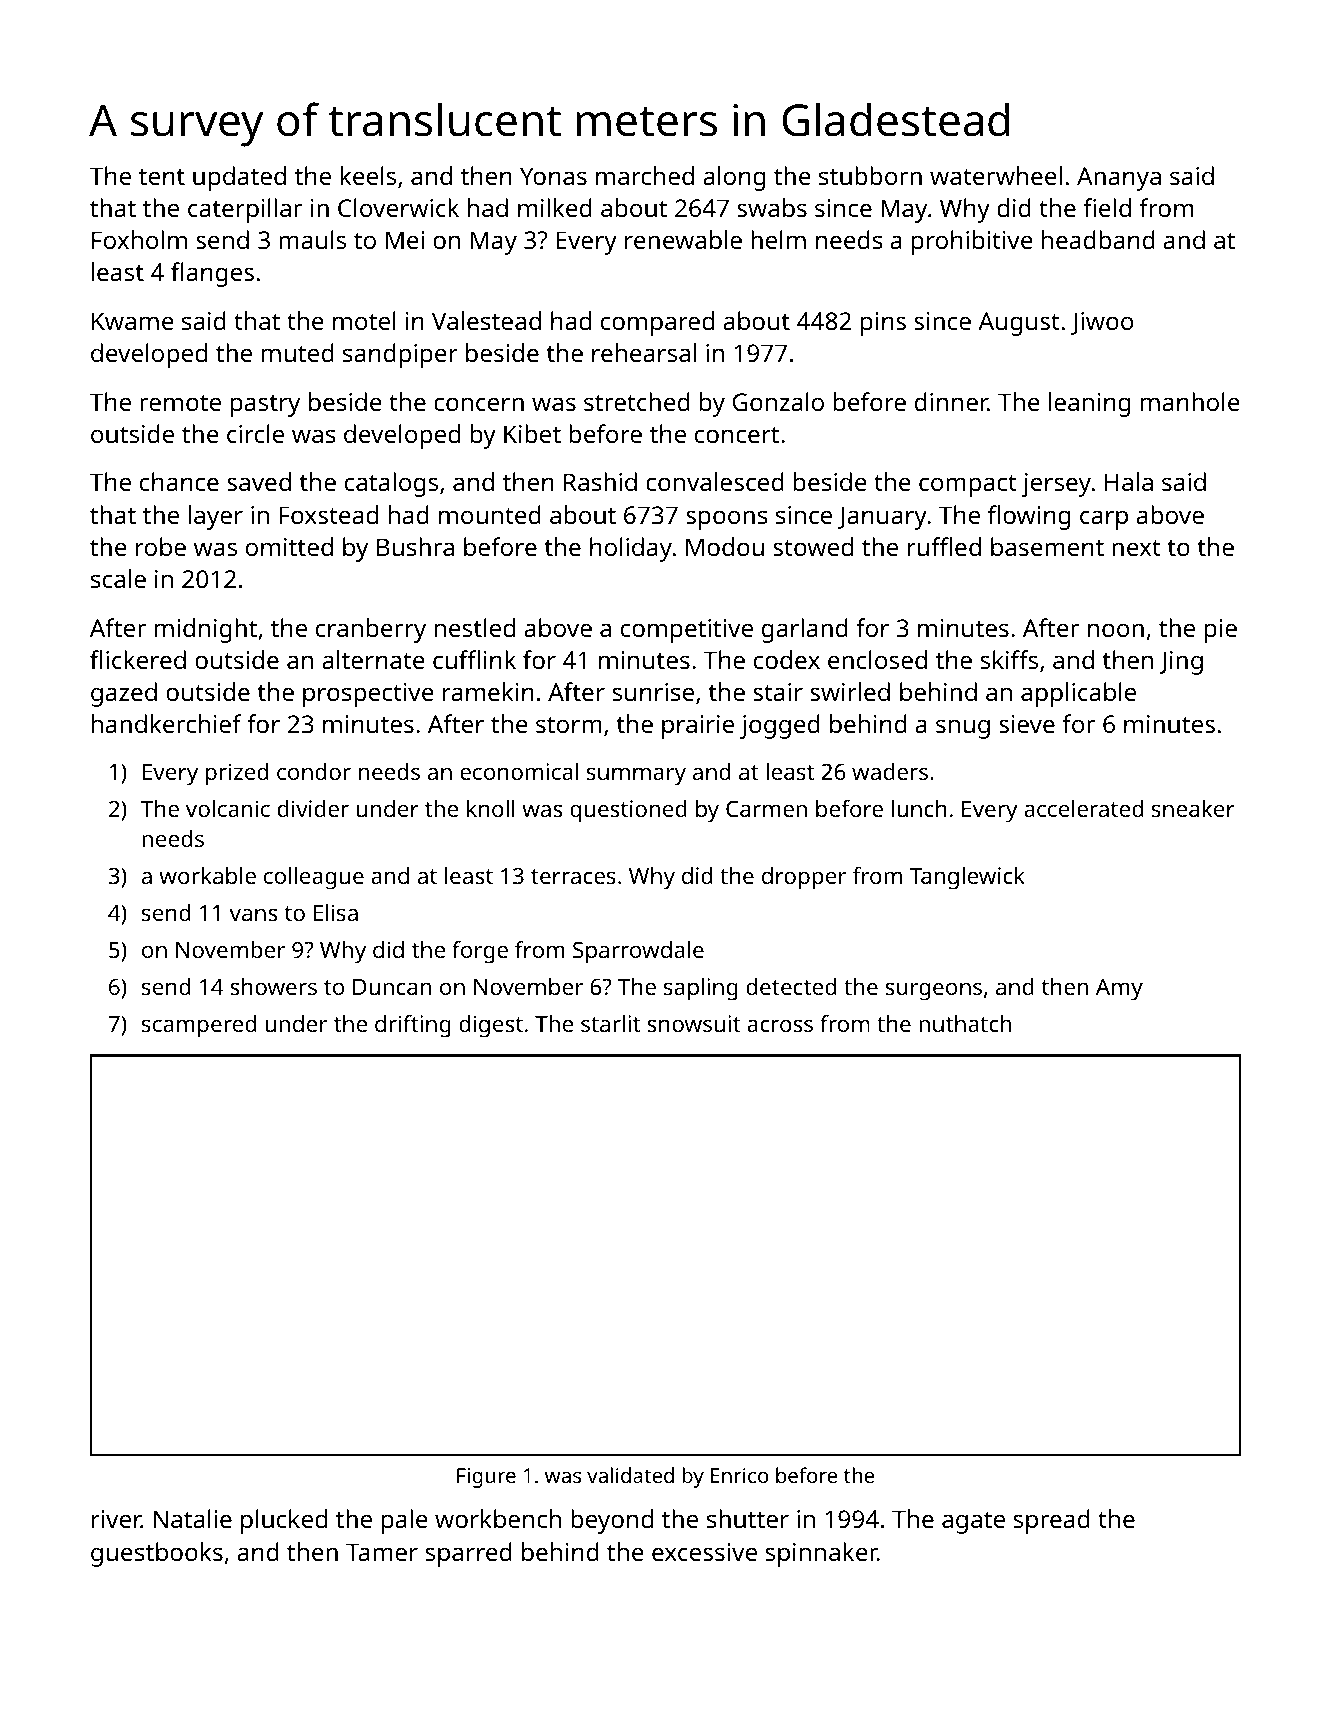 Image resolution: width=1331 pixels, height=1722 pixels. Describe the element at coordinates (212, 274) in the screenshot. I see `flanges` at that location.
